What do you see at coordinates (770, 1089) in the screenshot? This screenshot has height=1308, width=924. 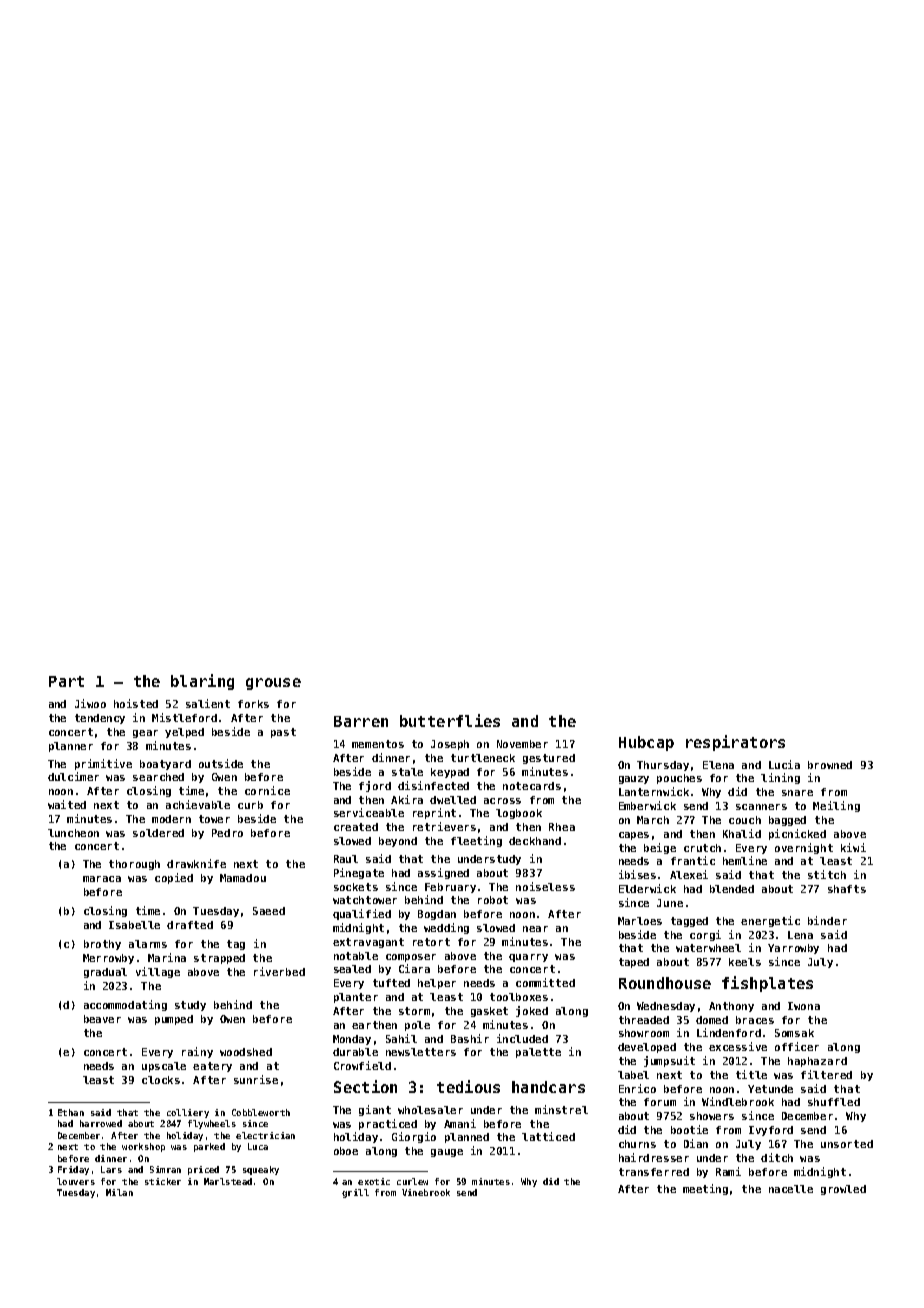 I see `Yetunde` at bounding box center [770, 1089].
